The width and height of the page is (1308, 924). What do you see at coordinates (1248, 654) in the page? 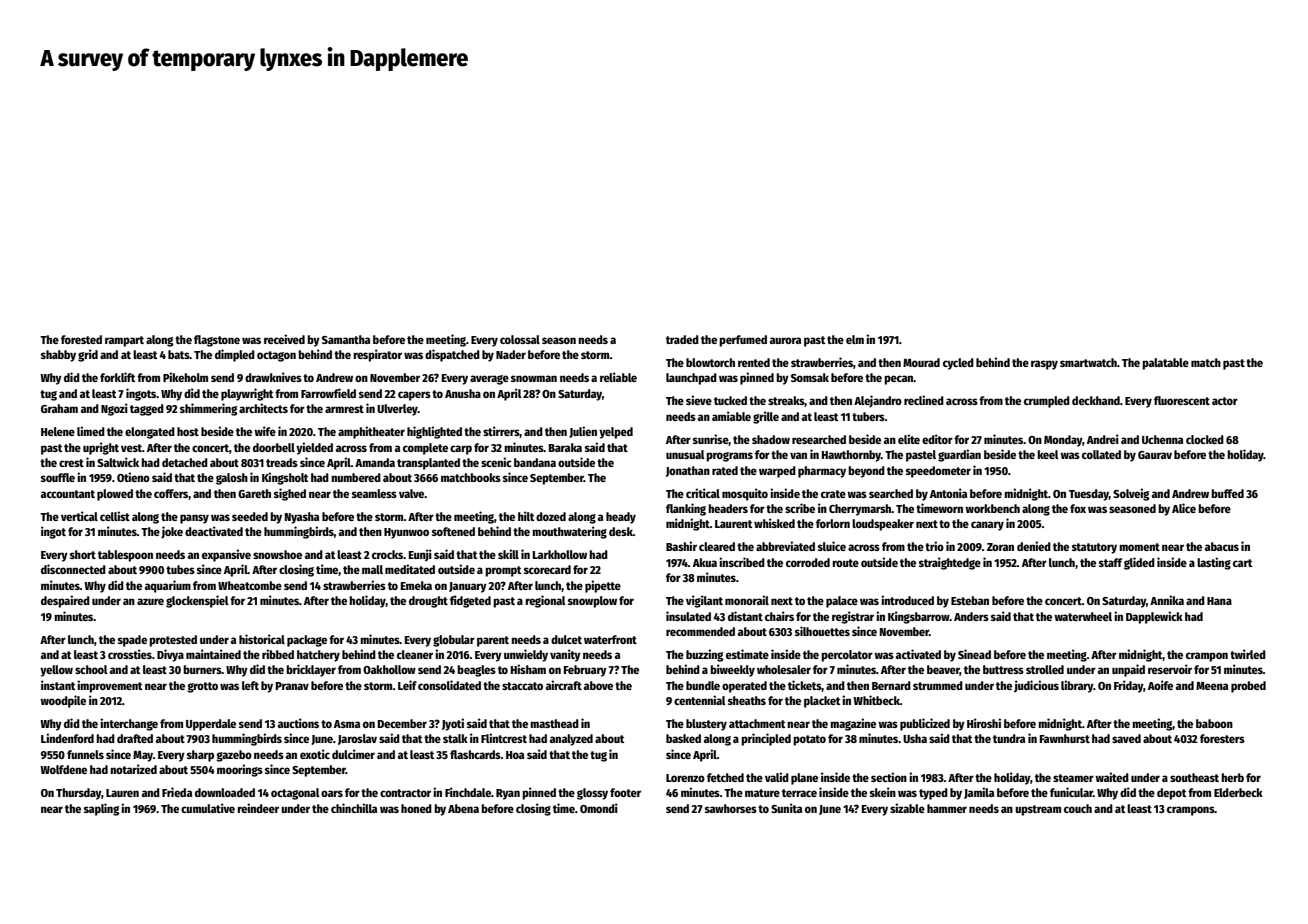
I see `twirled` at bounding box center [1248, 654].
